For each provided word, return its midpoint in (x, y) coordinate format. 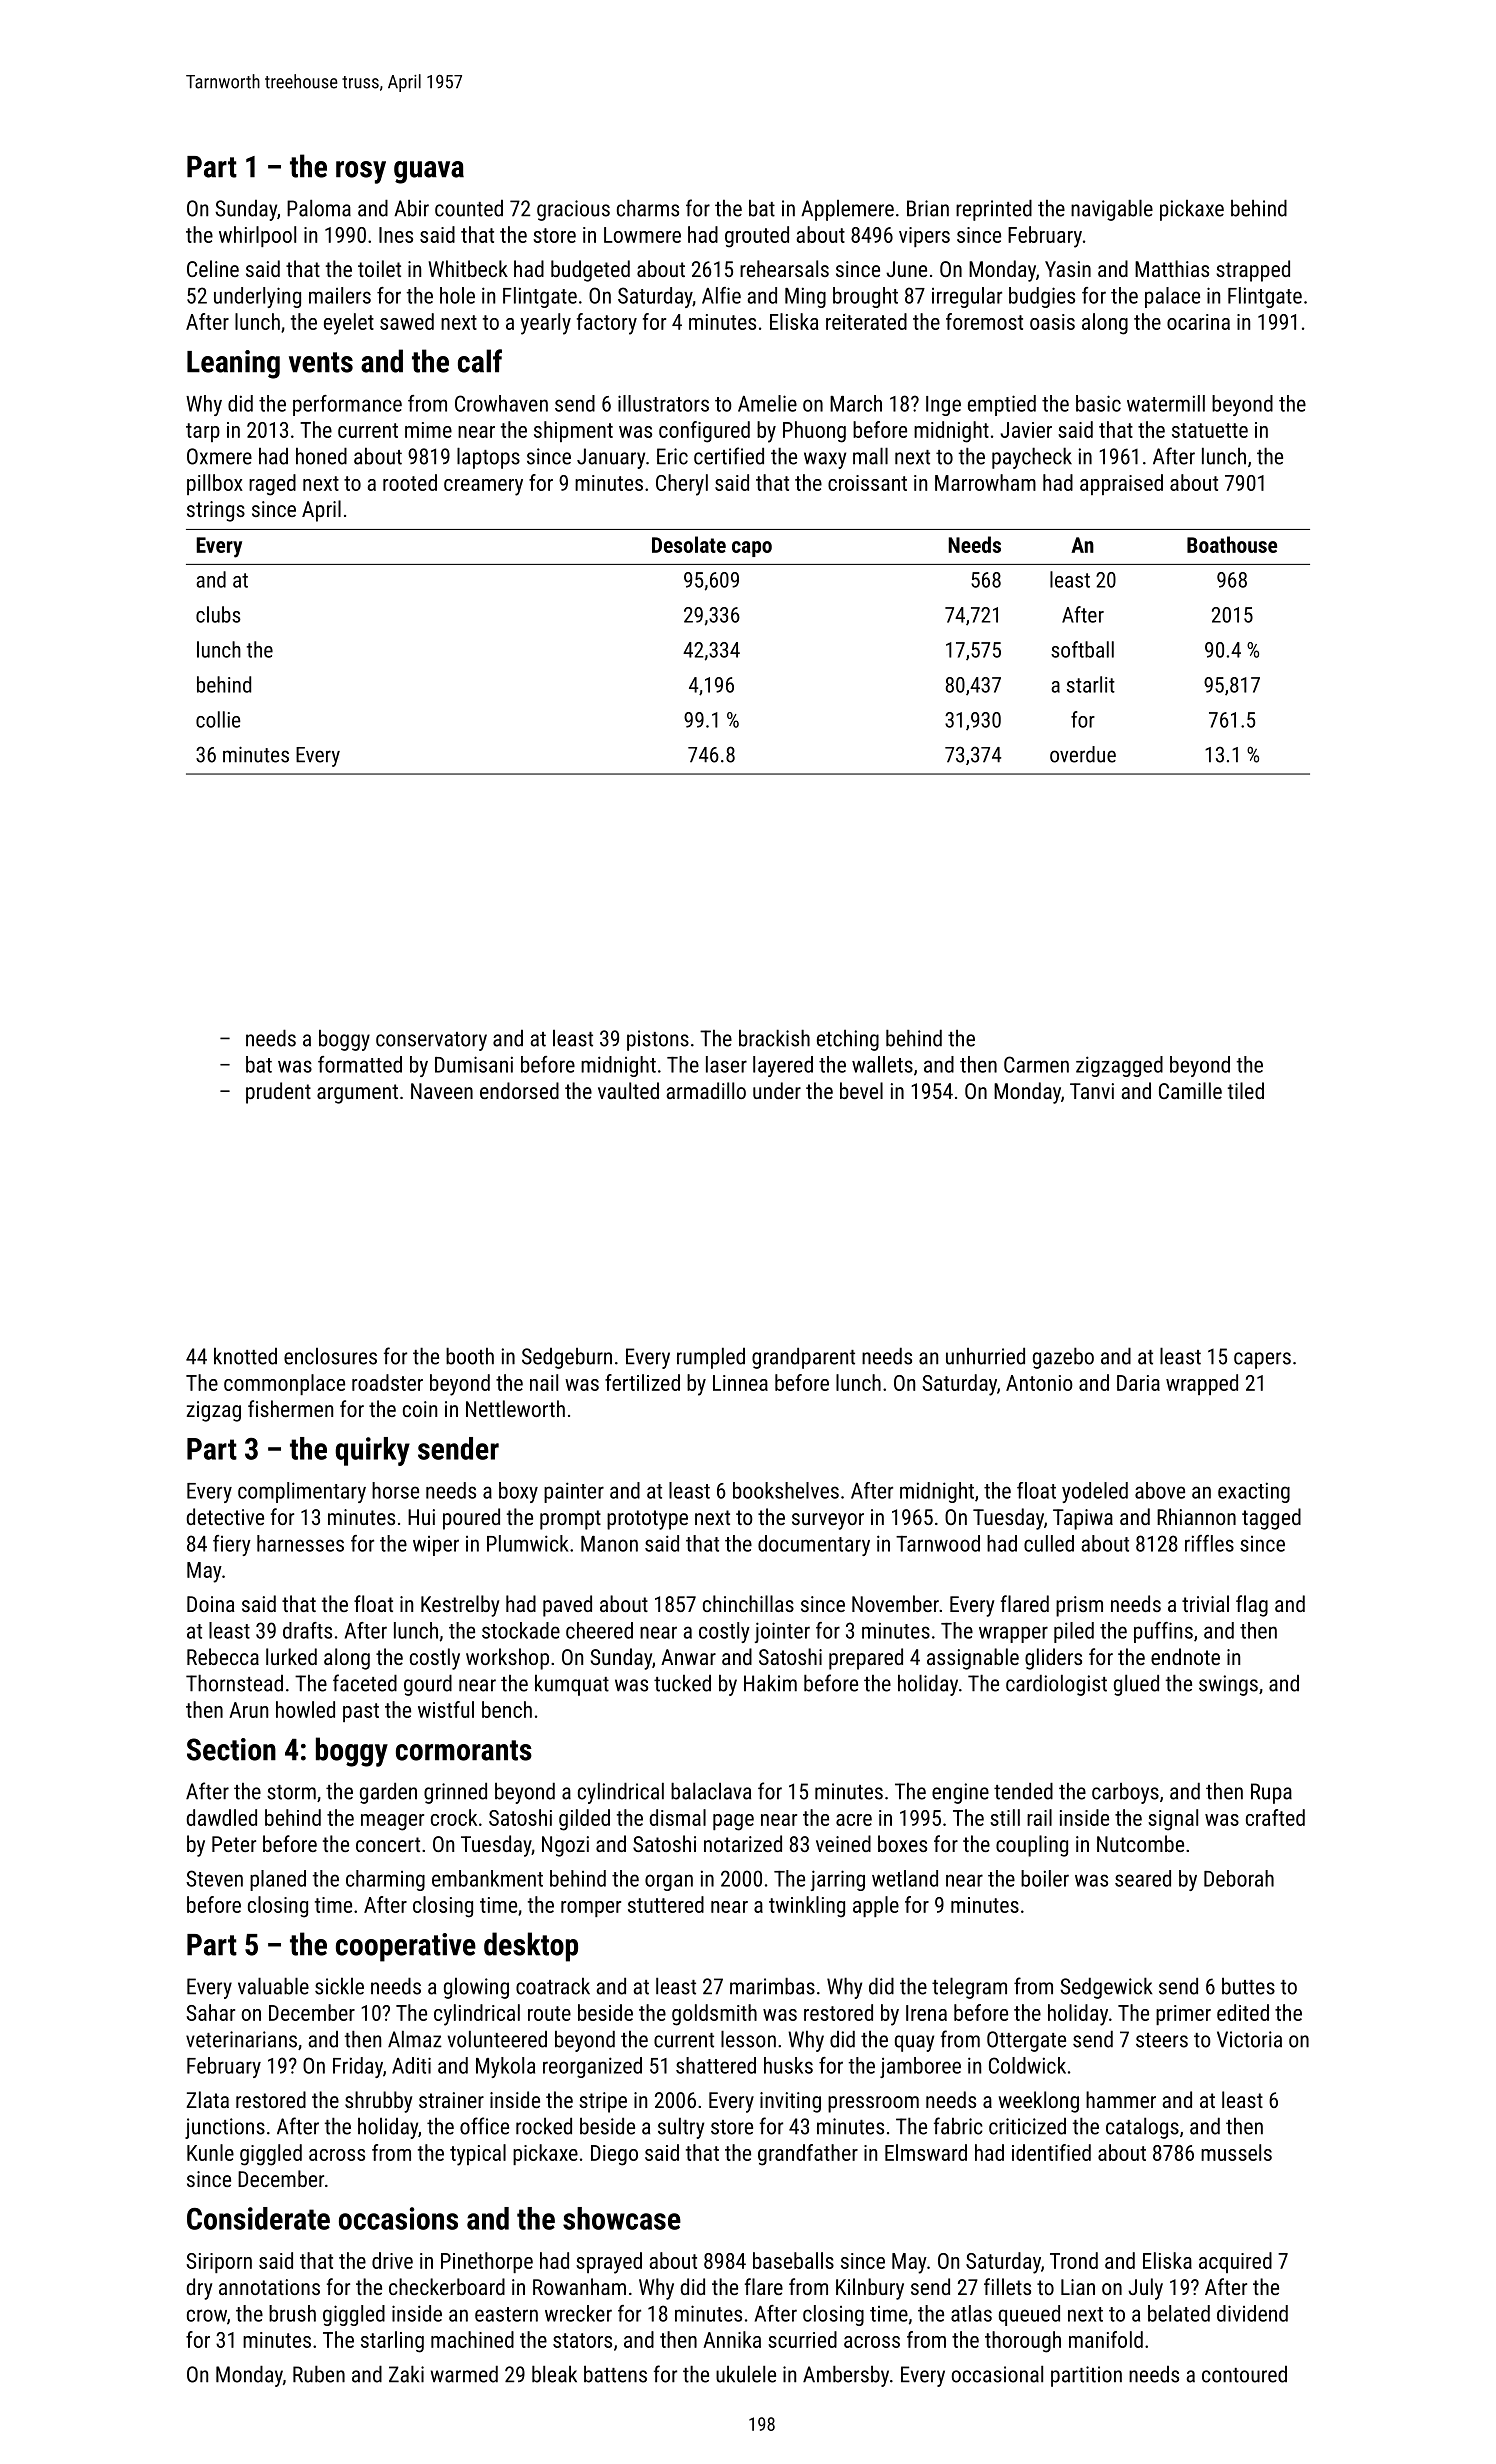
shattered (716, 2065)
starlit (1091, 684)
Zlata (207, 2099)
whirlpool (257, 236)
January (611, 458)
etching (848, 1040)
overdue (1083, 754)
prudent (278, 1093)
